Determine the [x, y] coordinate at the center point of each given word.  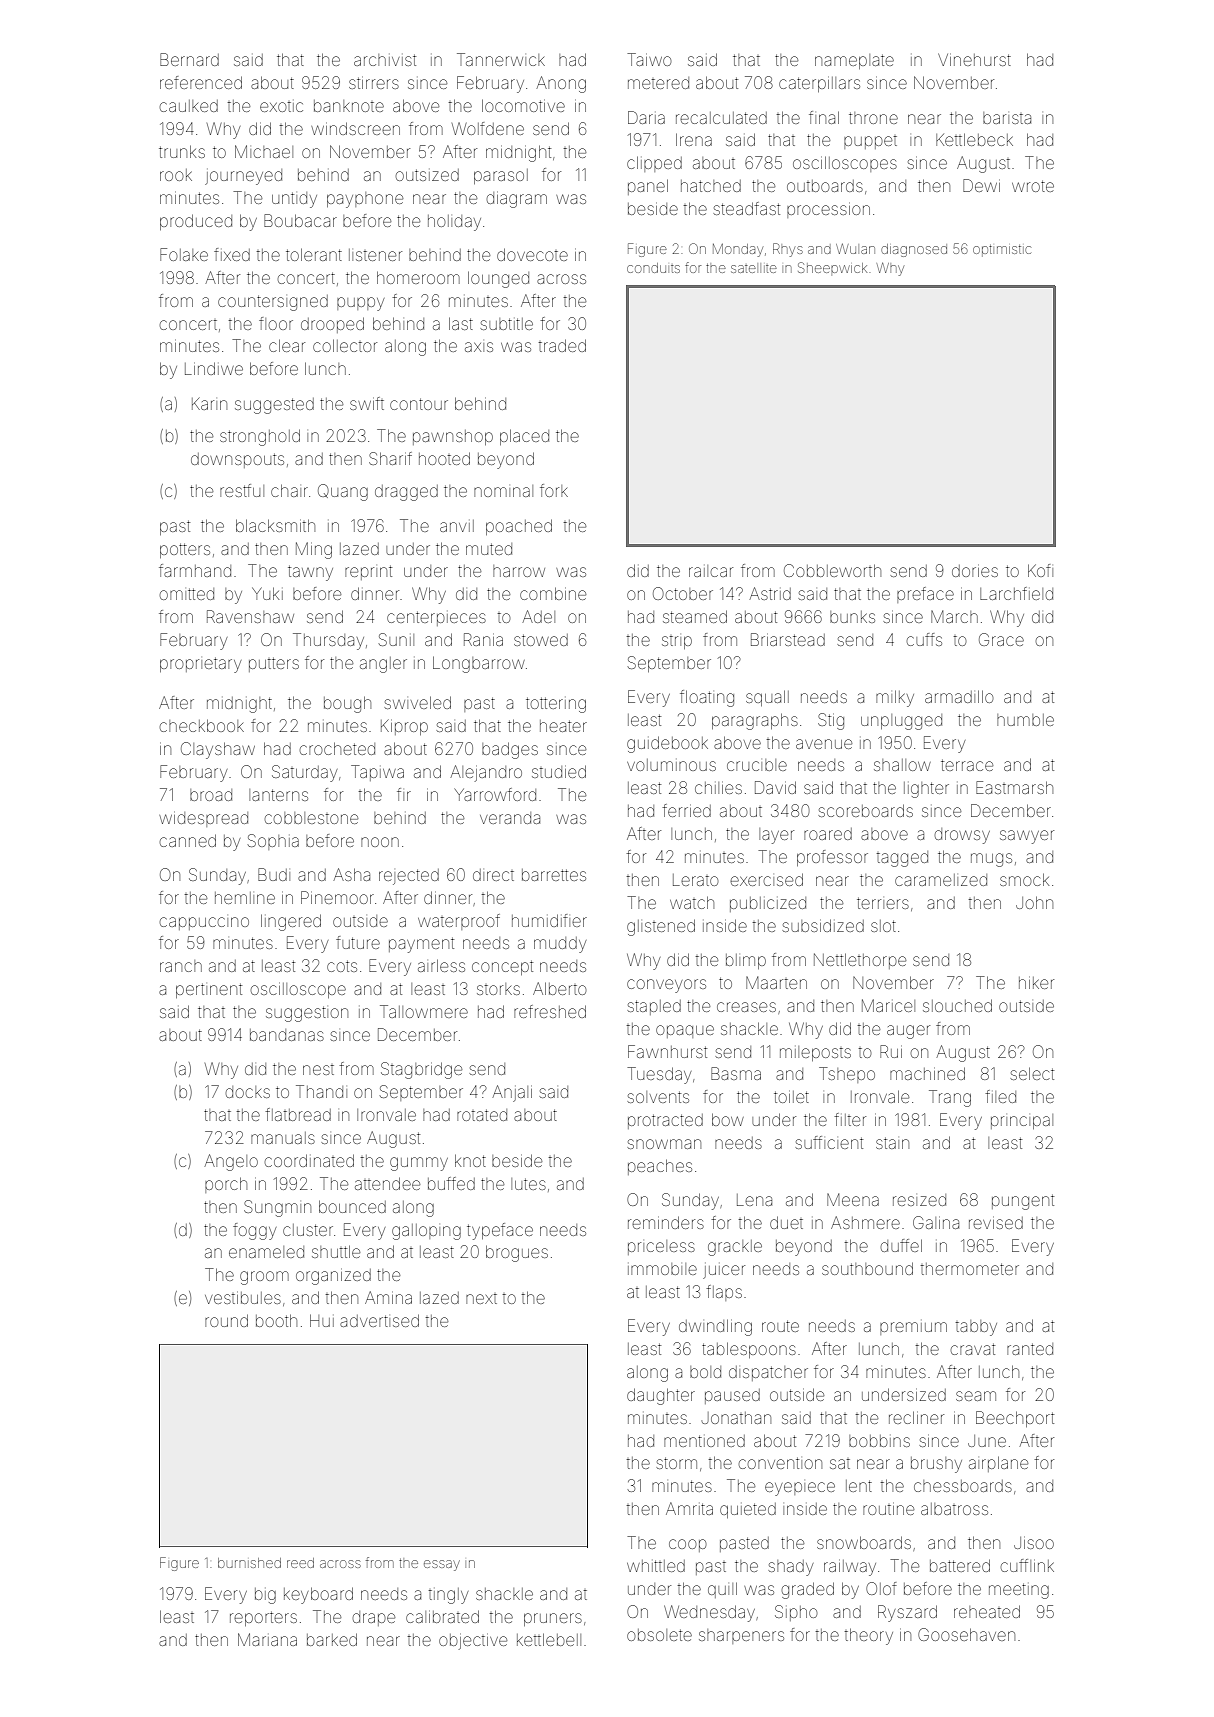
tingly [448, 1596]
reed [300, 1563]
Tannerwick [501, 59]
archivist [385, 60]
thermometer [969, 1269]
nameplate [854, 61]
